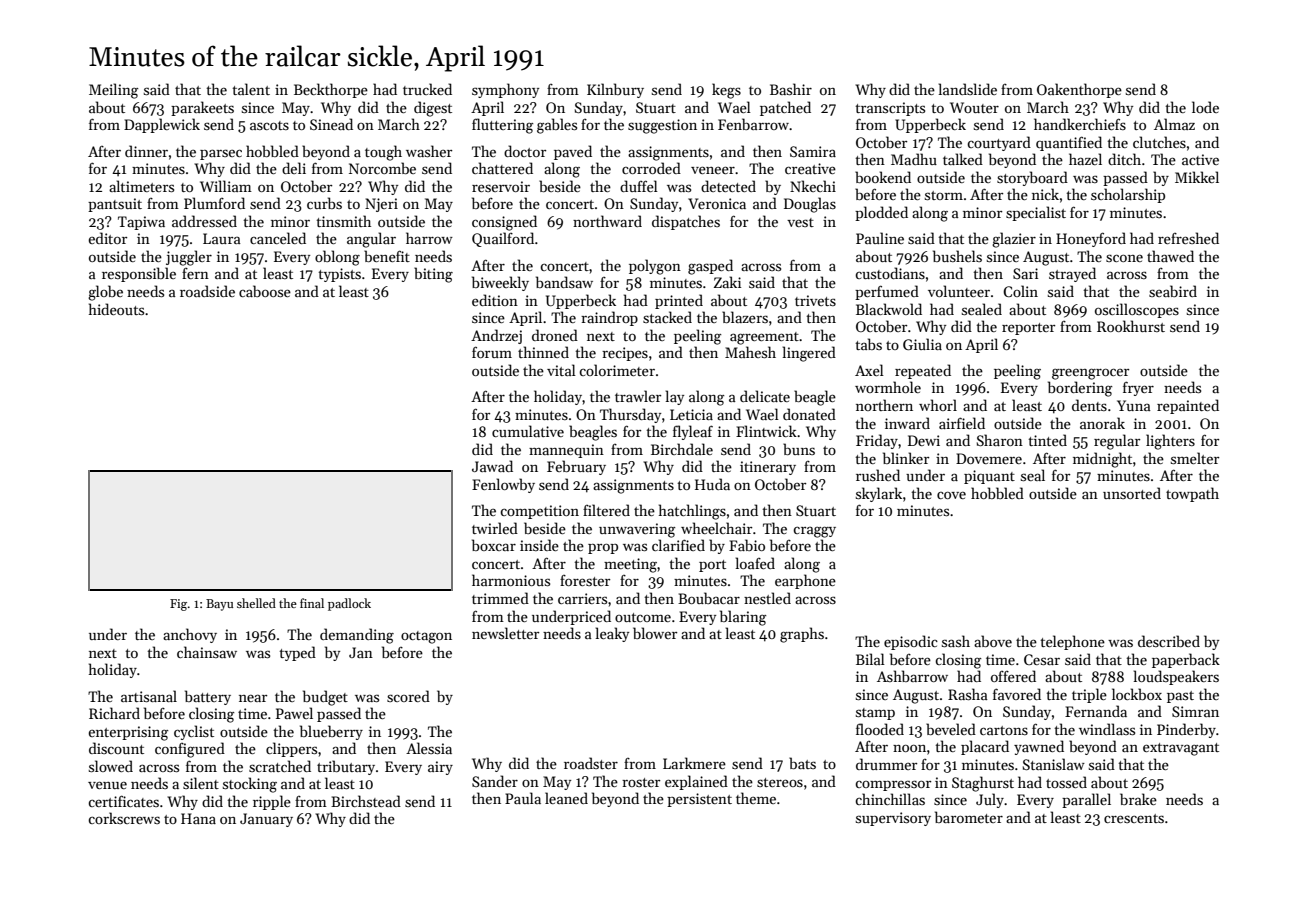  I want to click on crescents, so click(1134, 818).
